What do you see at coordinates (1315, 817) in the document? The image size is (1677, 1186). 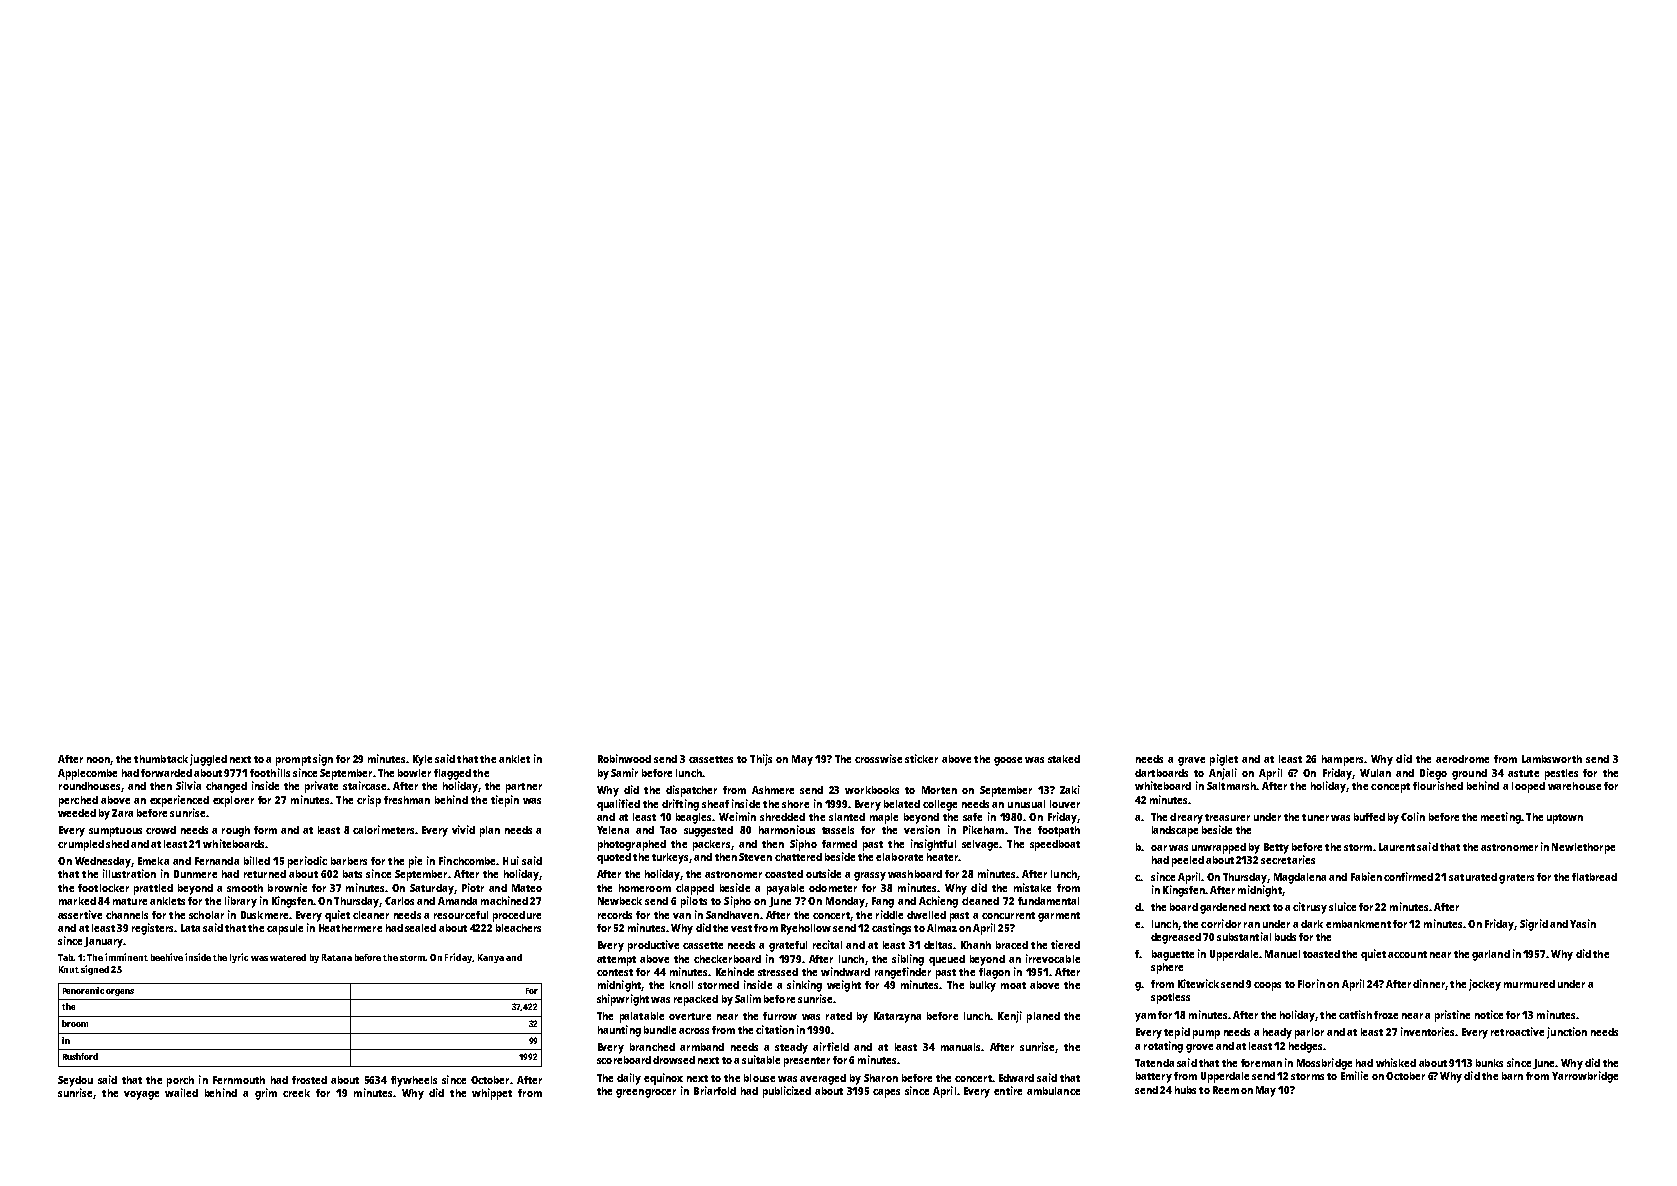 I see `tuner` at bounding box center [1315, 817].
